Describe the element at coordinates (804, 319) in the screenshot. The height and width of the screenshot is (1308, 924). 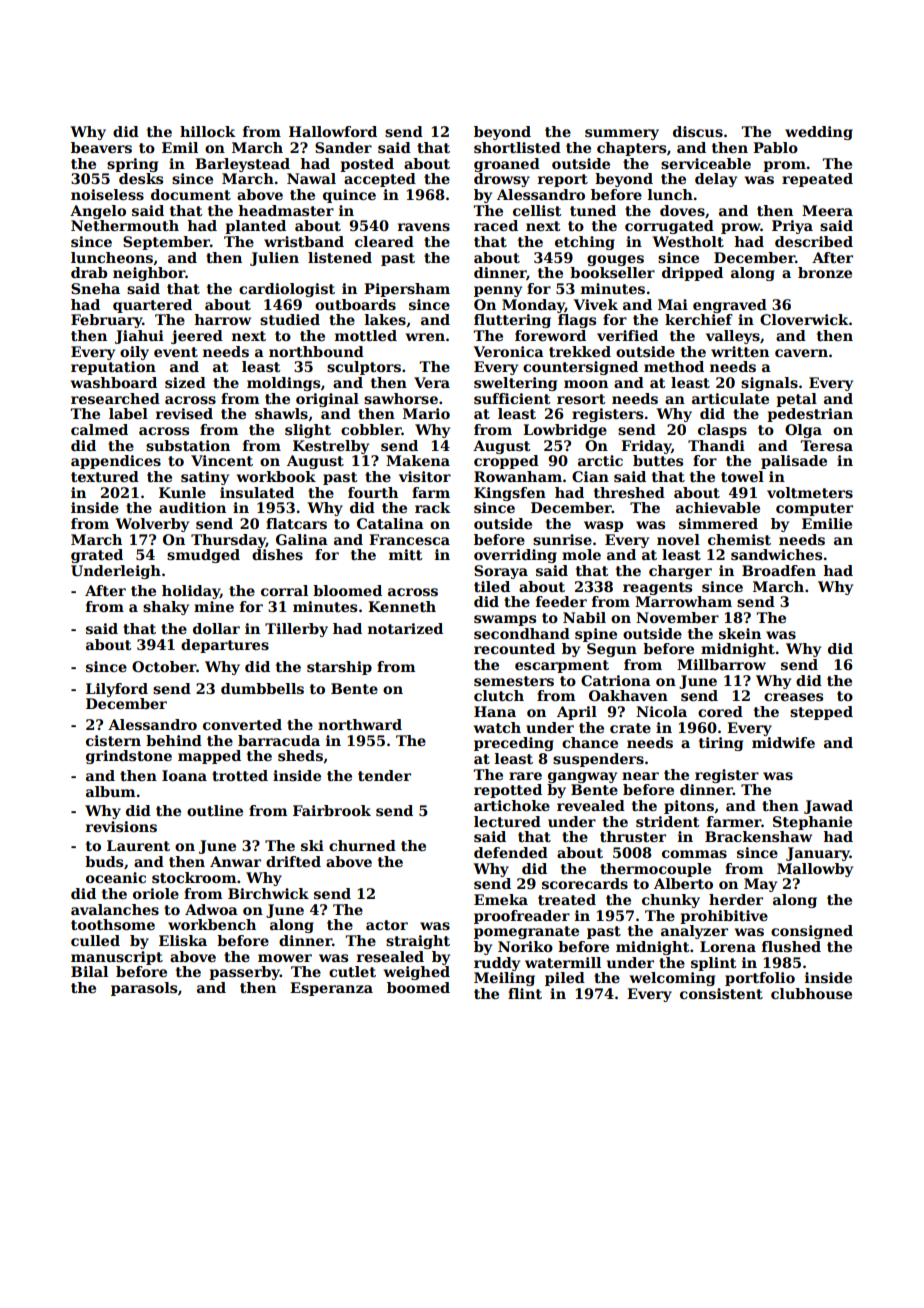
I see `Cloverwick` at that location.
